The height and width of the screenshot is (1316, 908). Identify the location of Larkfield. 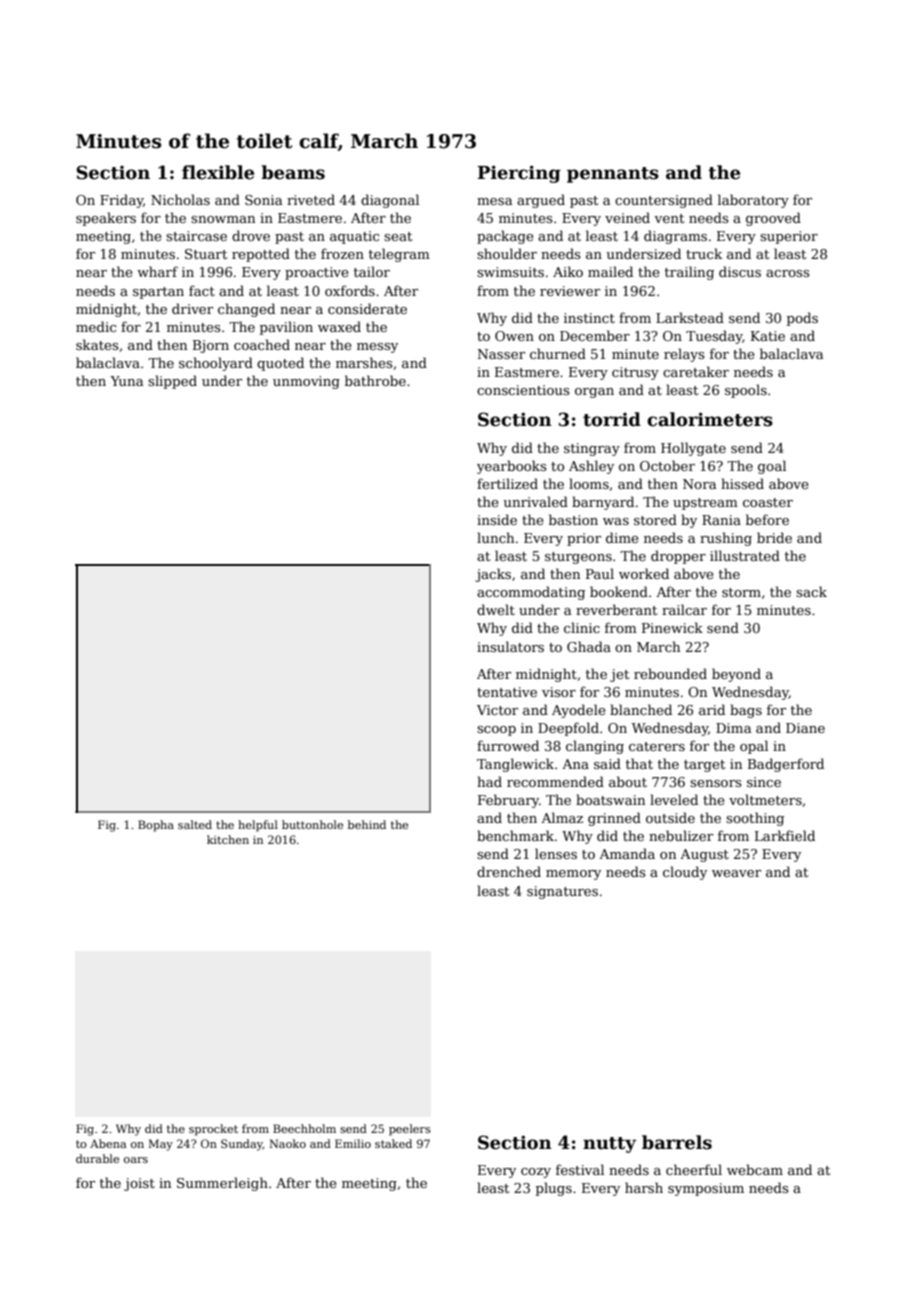
(785, 835).
